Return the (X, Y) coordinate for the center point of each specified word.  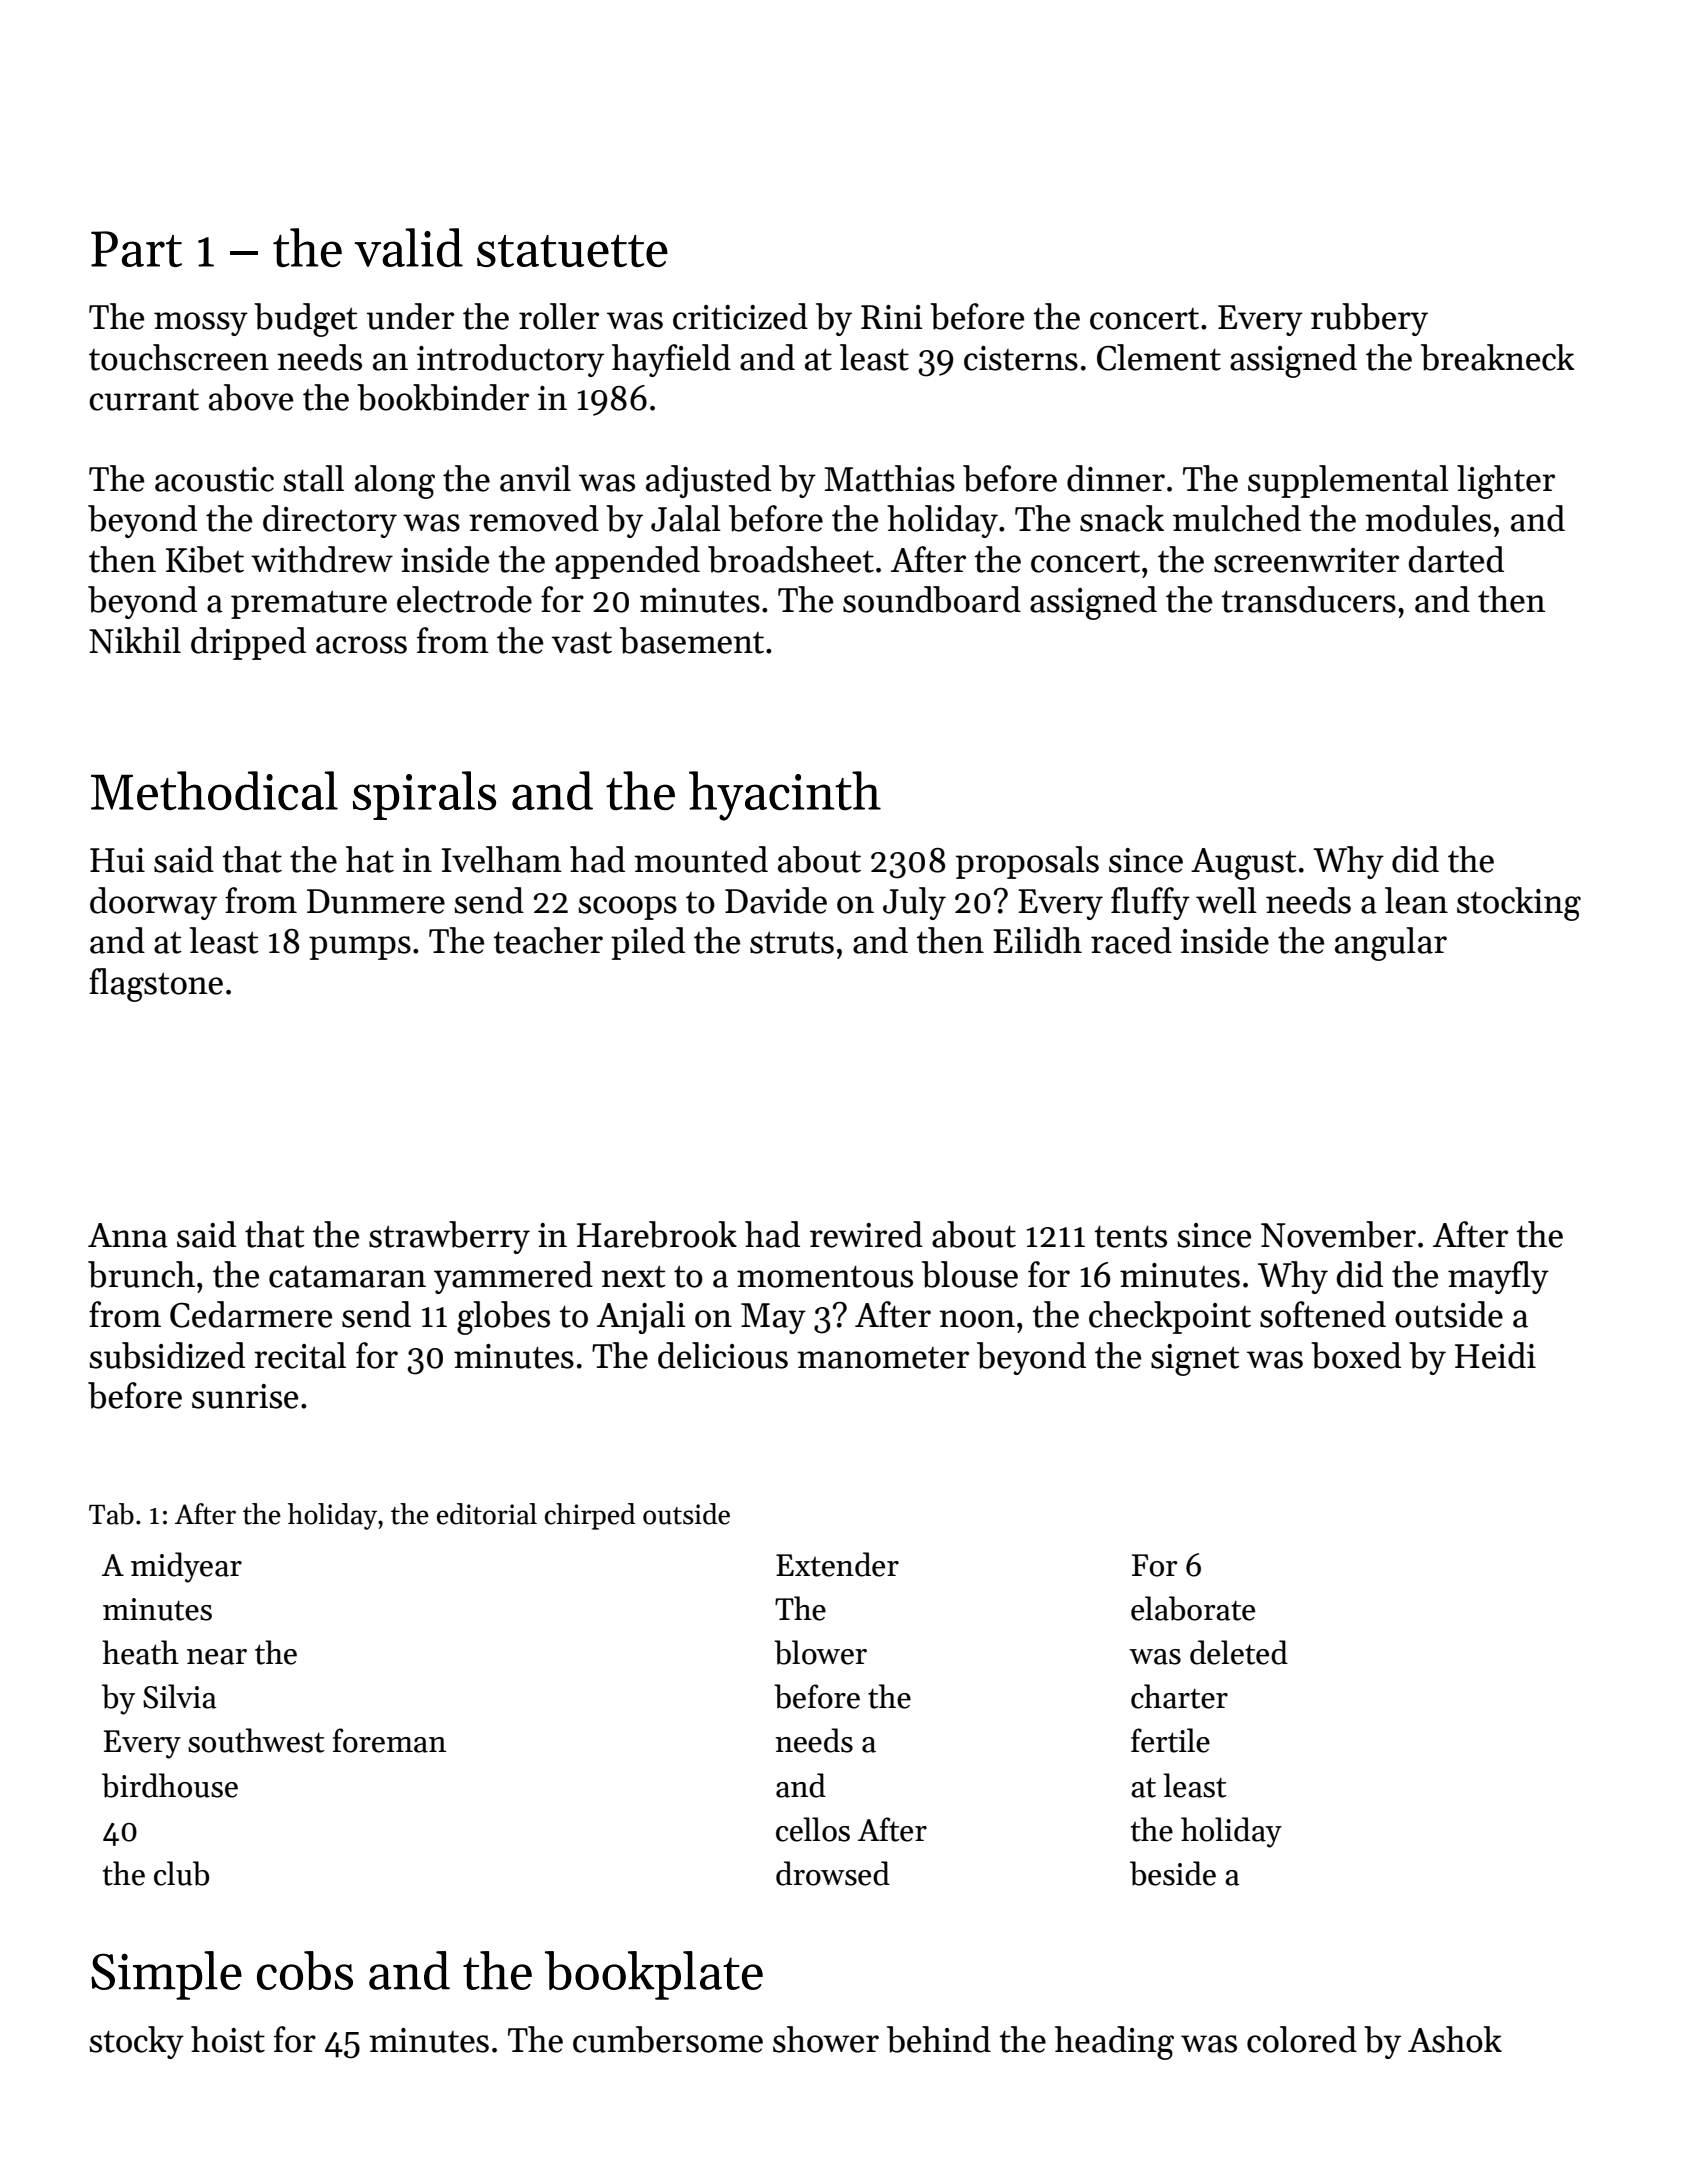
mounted (701, 859)
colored (1302, 2039)
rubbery (1369, 319)
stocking (1519, 904)
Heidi (1495, 1355)
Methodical (214, 790)
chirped (590, 1516)
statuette (572, 251)
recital (300, 1355)
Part (136, 249)
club (181, 1873)
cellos (813, 1829)
